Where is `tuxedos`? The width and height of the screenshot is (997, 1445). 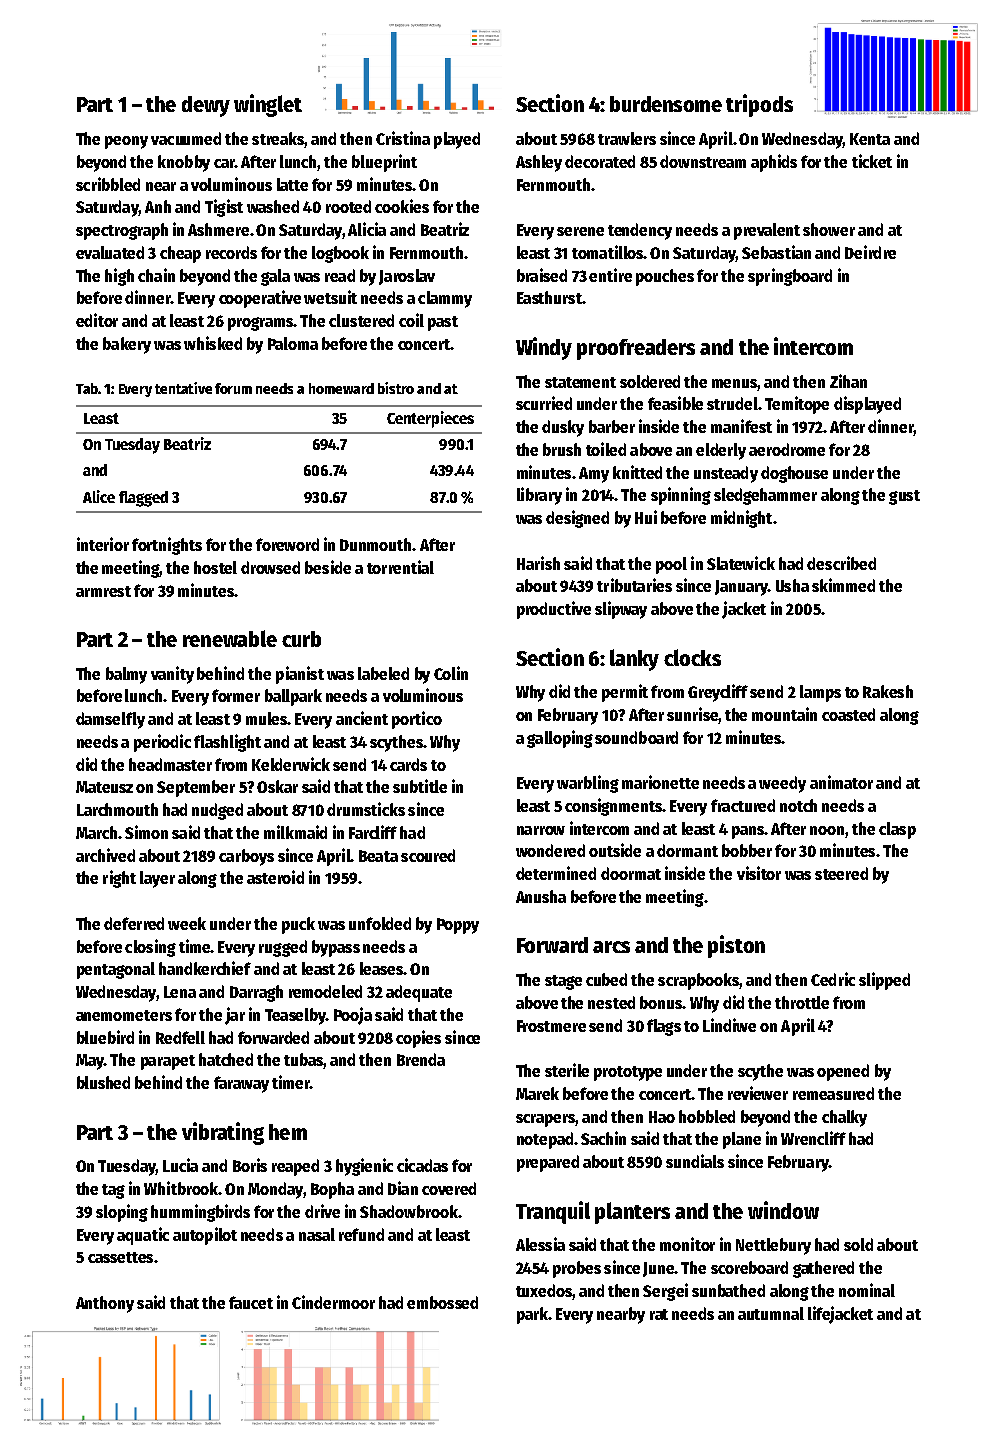
tuxedos is located at coordinates (544, 1290).
